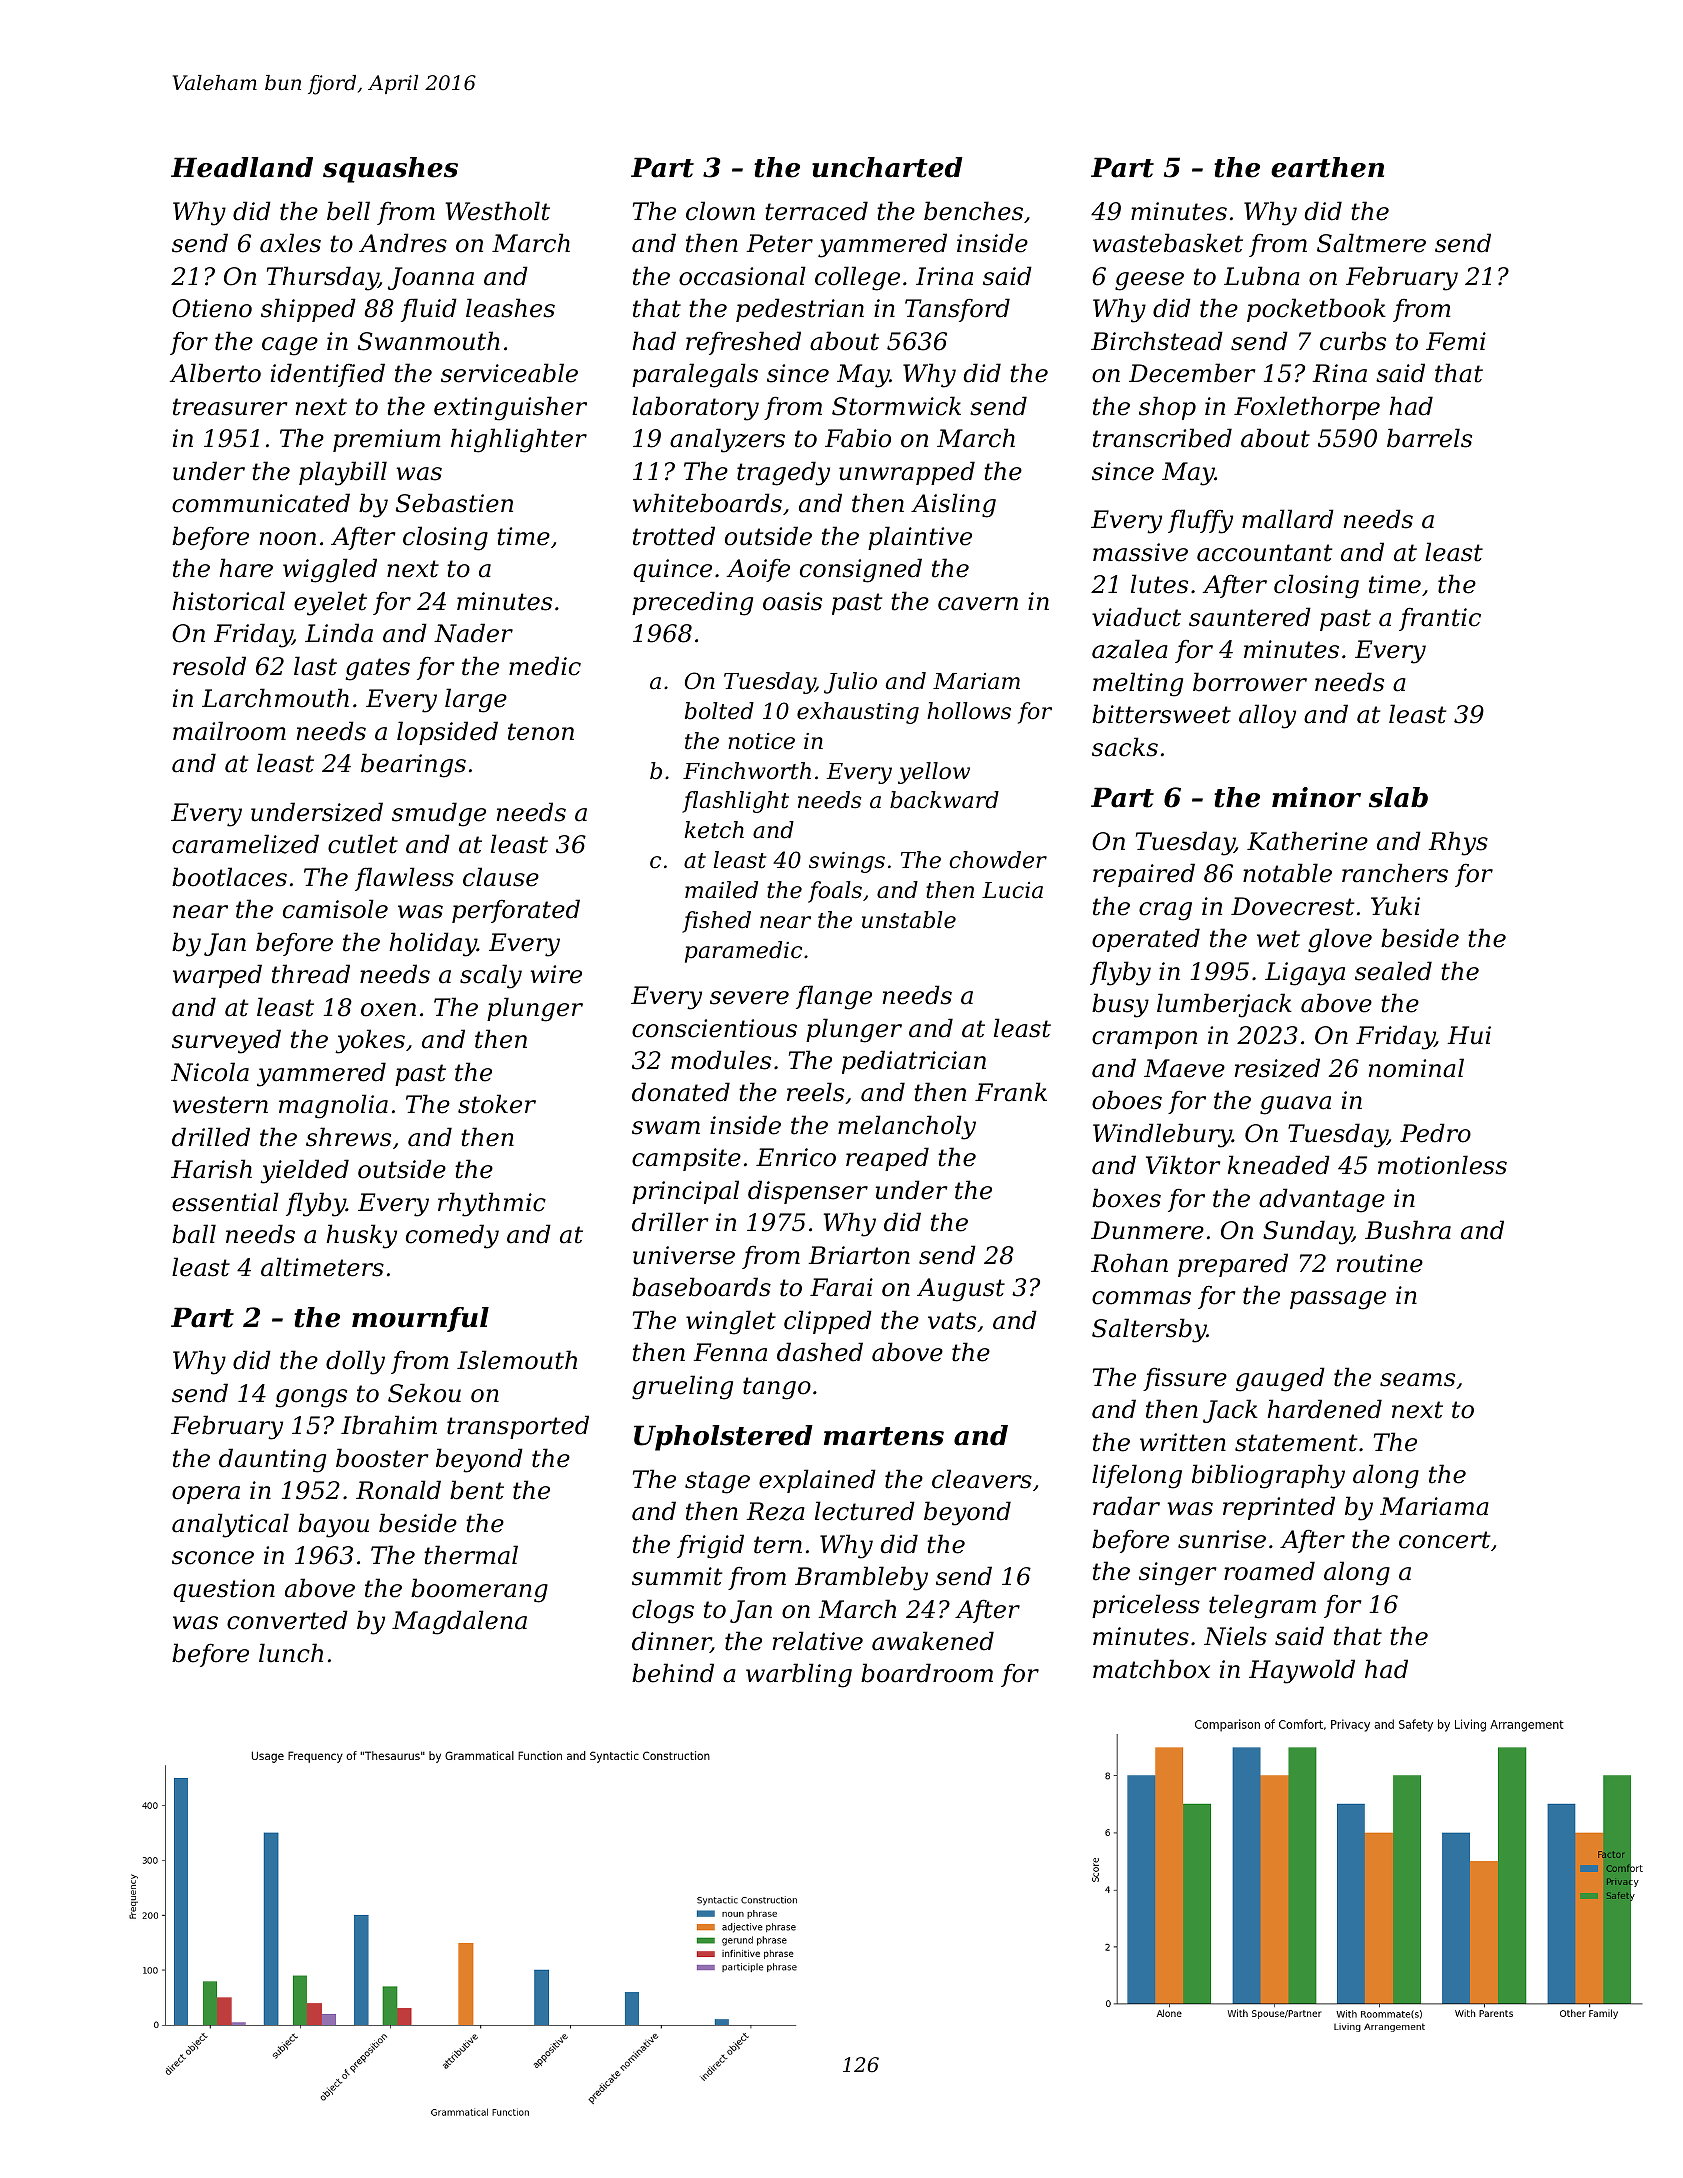 This screenshot has width=1683, height=2178. I want to click on terraced, so click(816, 211).
